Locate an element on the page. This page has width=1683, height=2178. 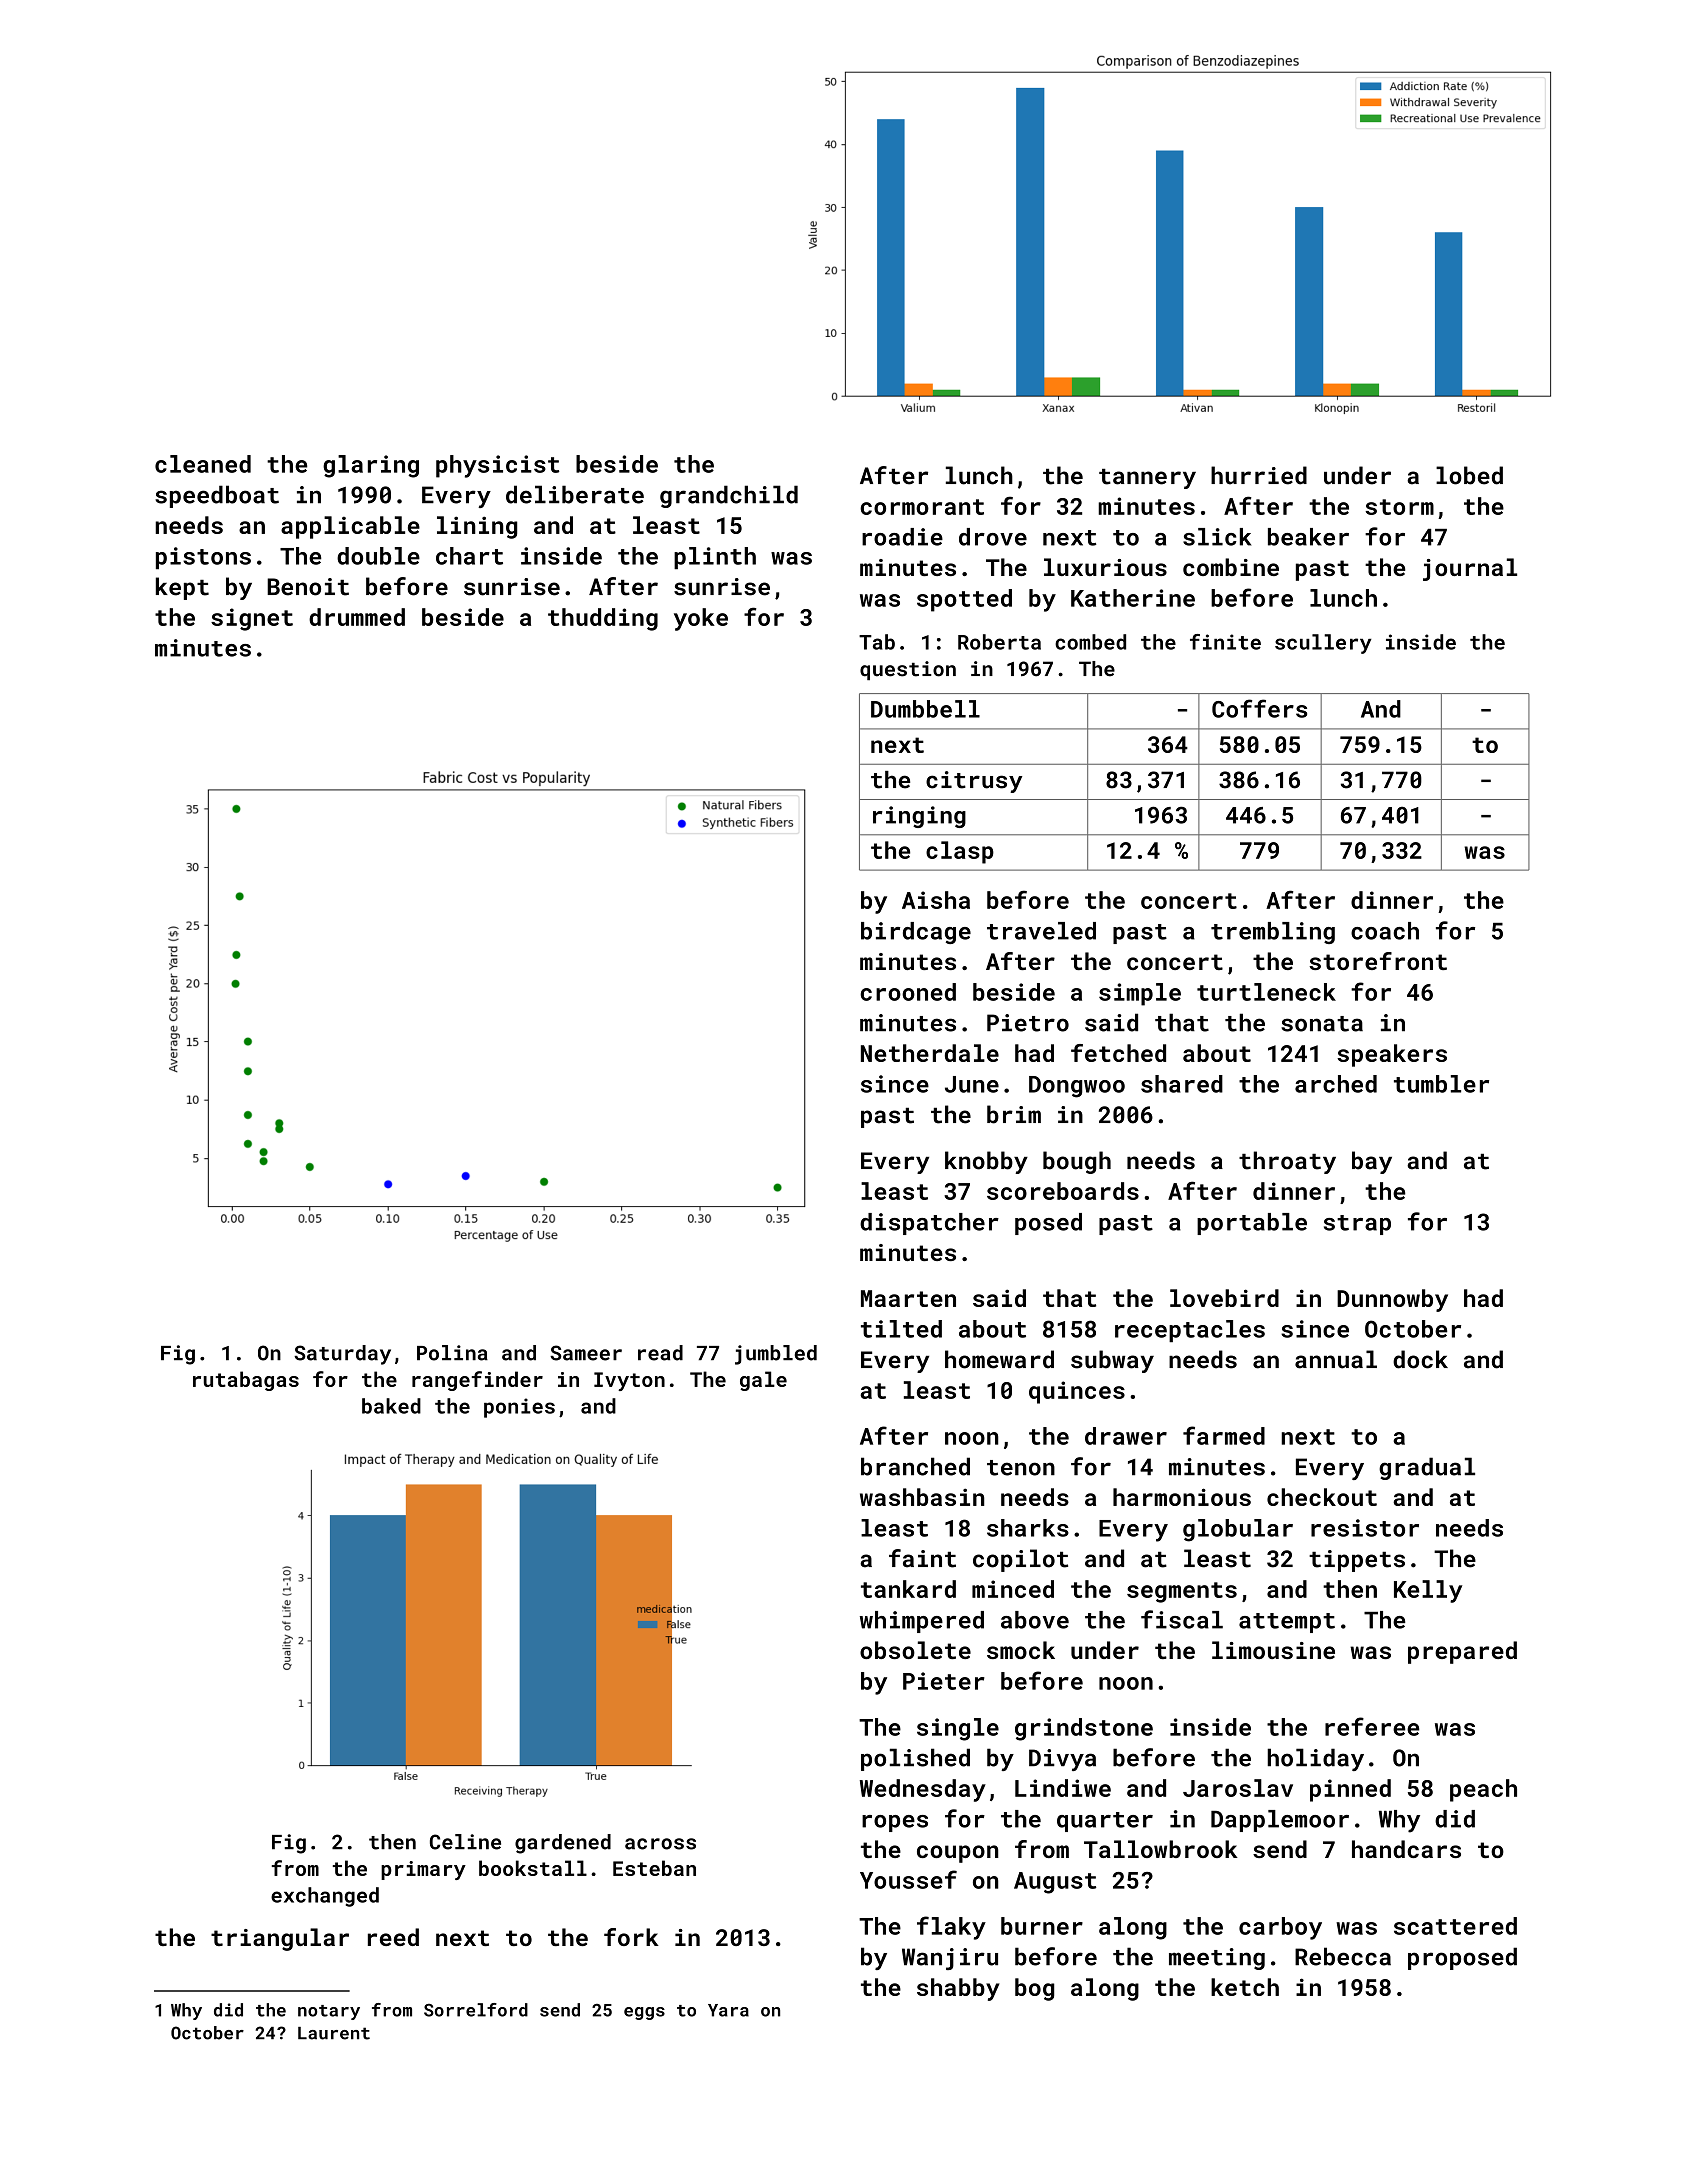
Rebecca is located at coordinates (1343, 1956).
